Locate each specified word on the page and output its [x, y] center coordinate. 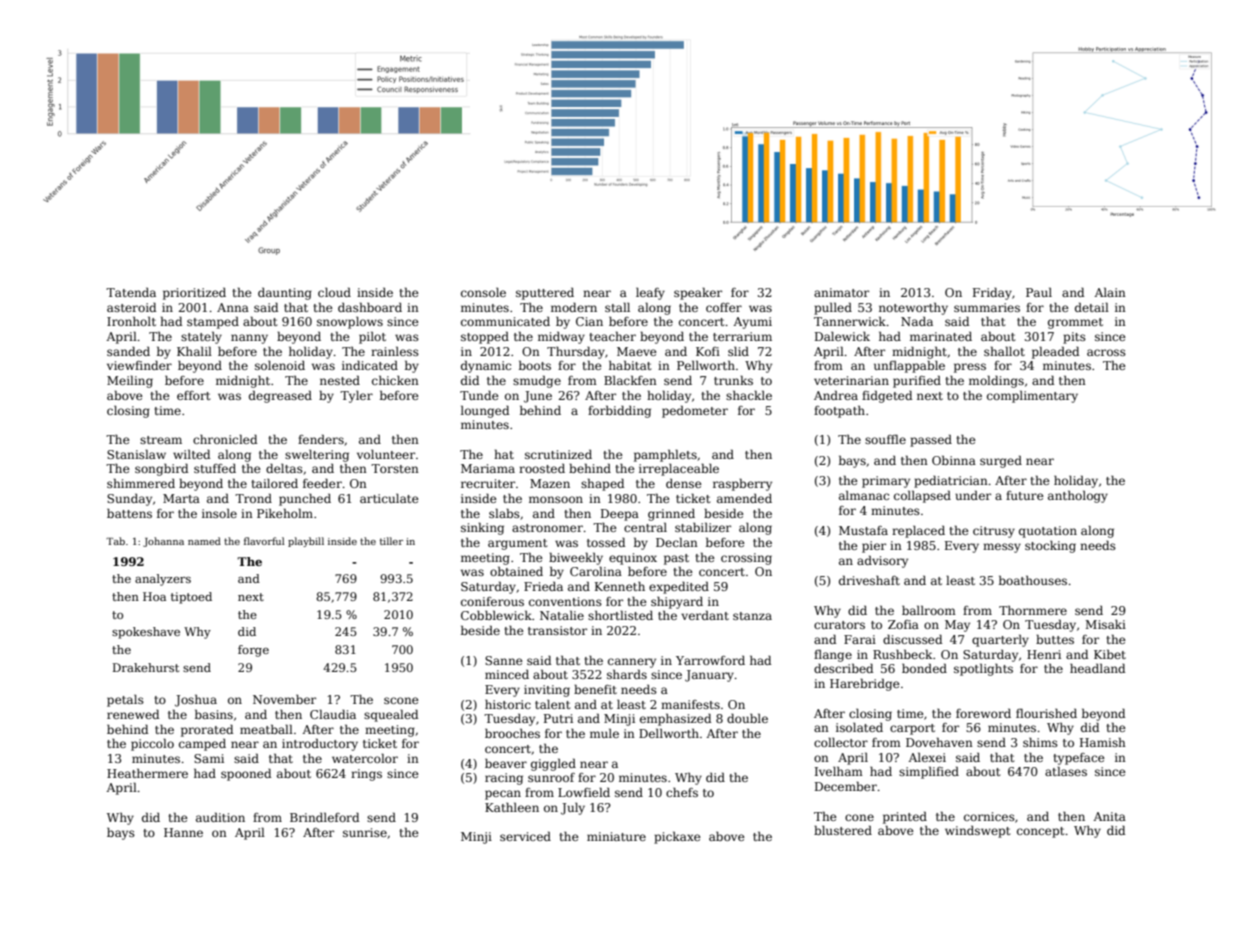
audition [220, 817]
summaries [987, 307]
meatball [266, 729]
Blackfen [630, 380]
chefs [682, 792]
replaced [918, 532]
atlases [1066, 771]
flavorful [264, 541]
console [483, 292]
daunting [285, 294]
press [970, 368]
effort [193, 395]
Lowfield [584, 792]
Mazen [550, 483]
